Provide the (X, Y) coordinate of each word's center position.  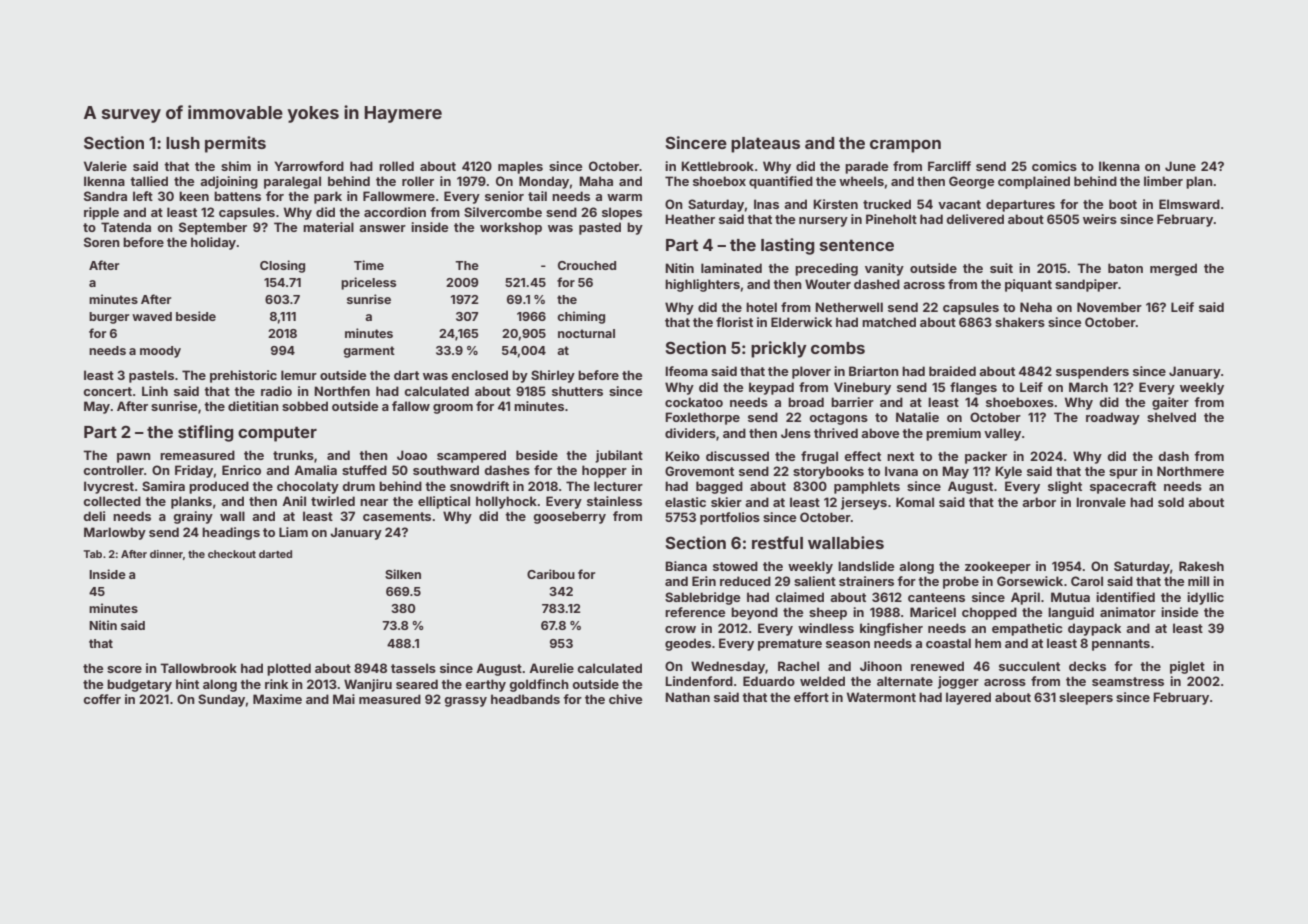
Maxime (277, 699)
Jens (796, 433)
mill (1198, 581)
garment (369, 352)
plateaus (765, 145)
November (1109, 307)
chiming (581, 317)
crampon (905, 146)
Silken (403, 574)
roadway (1113, 418)
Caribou (551, 574)
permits (235, 144)
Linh (155, 391)
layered (968, 698)
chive (626, 699)
